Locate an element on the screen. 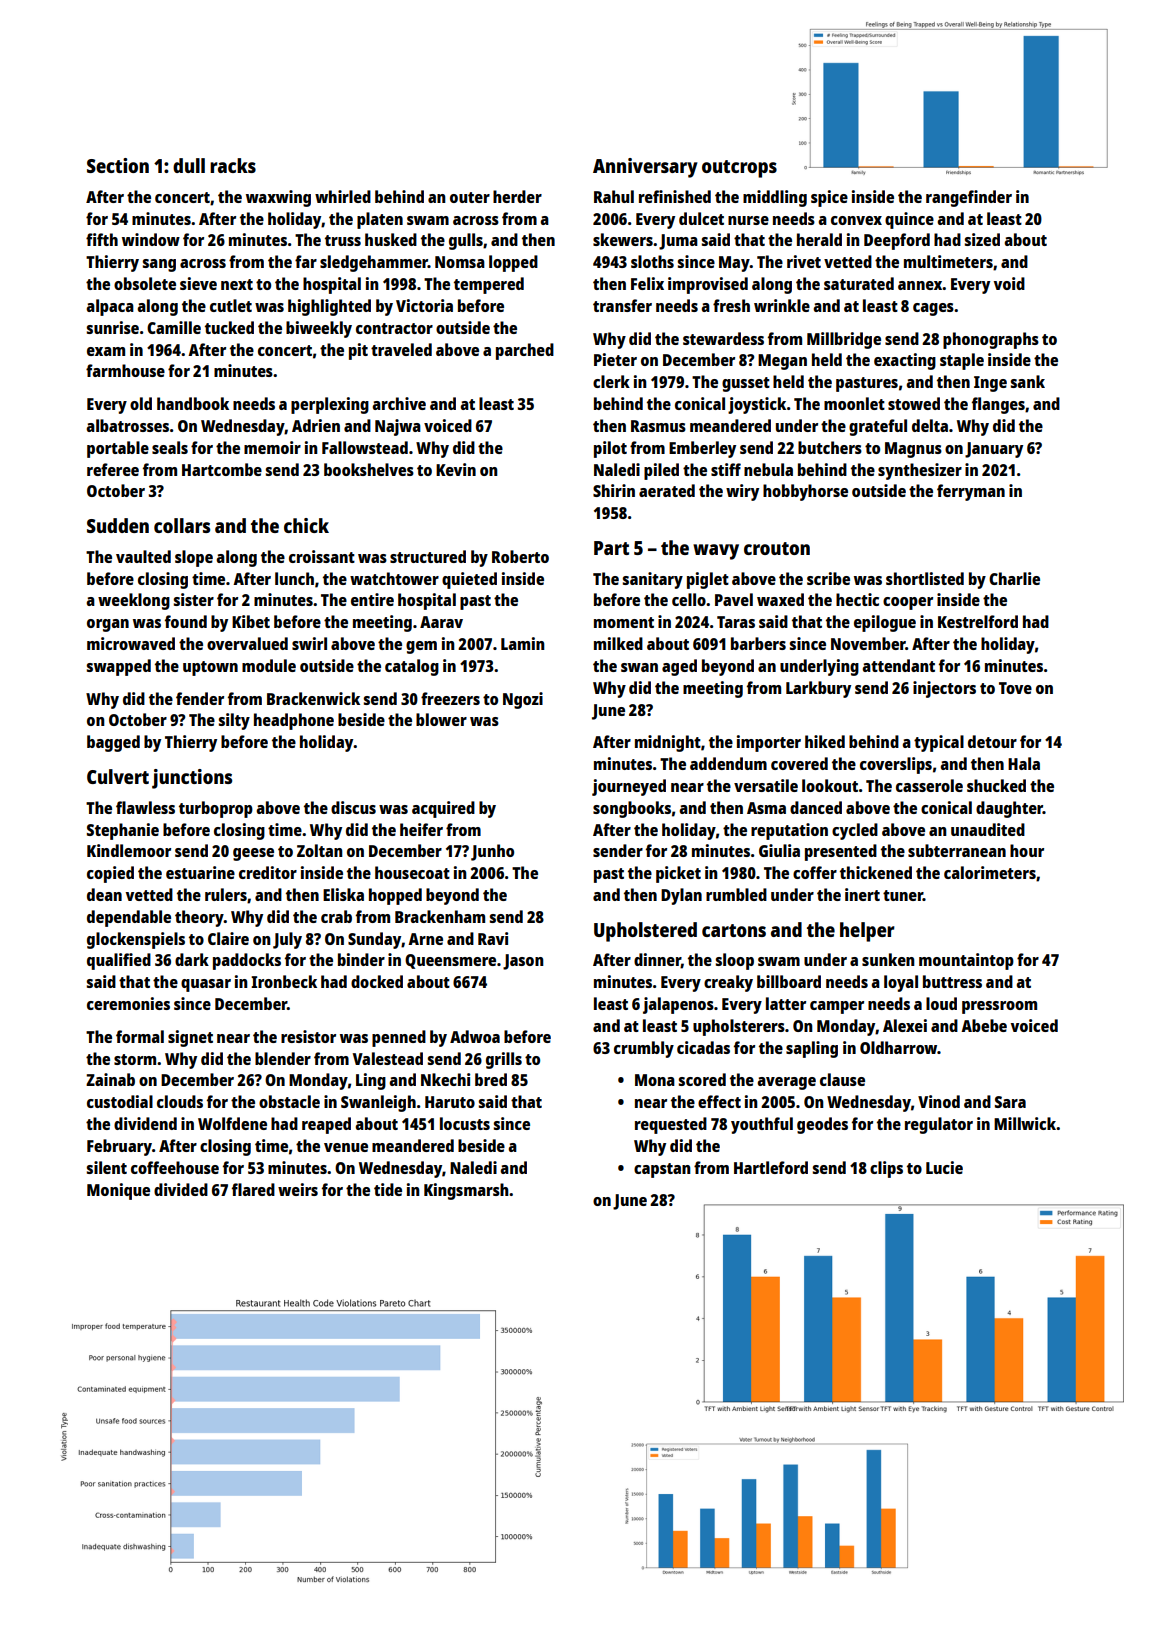 This screenshot has width=1149, height=1625. fifth is located at coordinates (102, 239).
